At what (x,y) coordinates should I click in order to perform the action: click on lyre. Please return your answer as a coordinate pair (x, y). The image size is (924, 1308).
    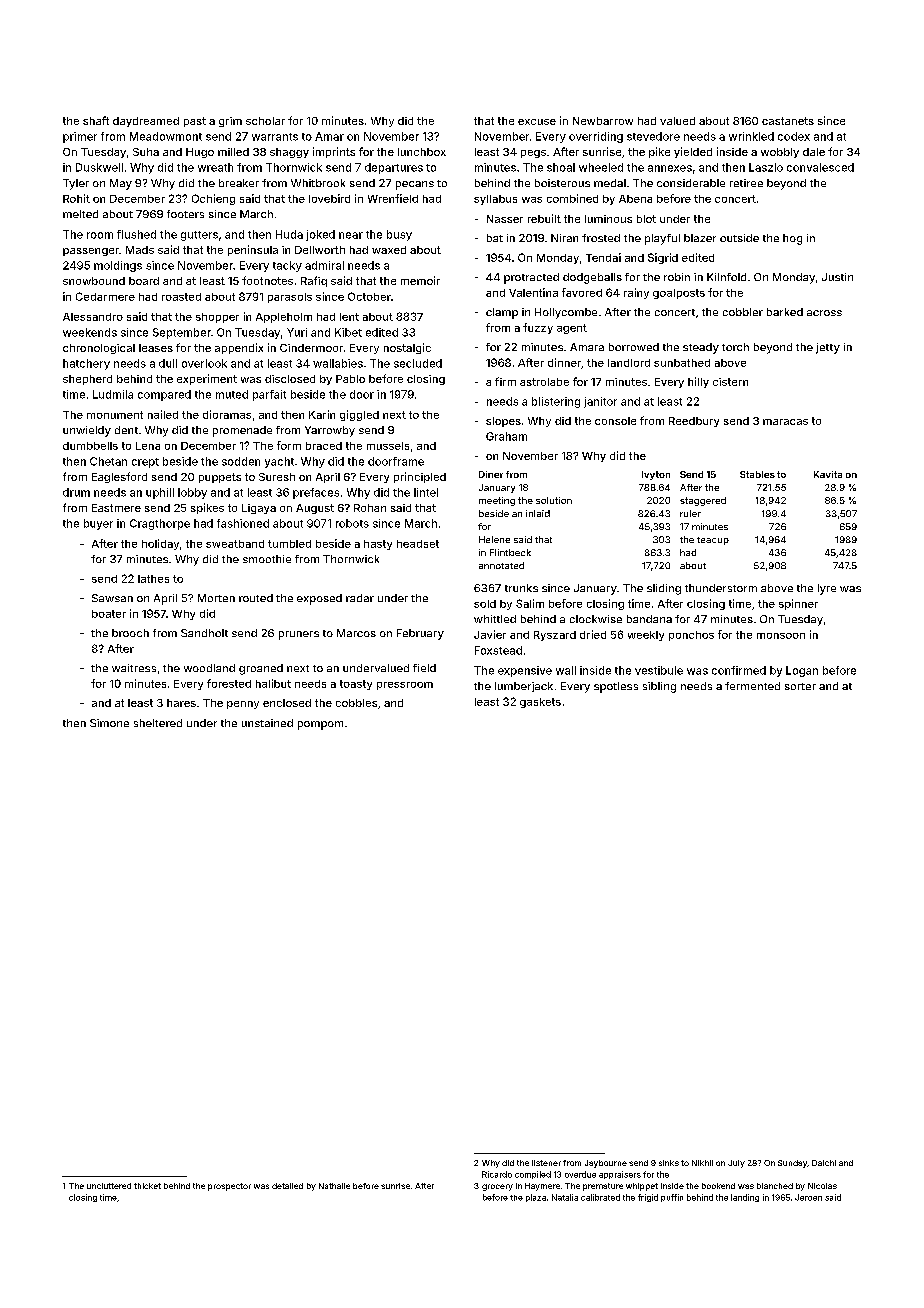
    Looking at the image, I should click on (827, 589).
